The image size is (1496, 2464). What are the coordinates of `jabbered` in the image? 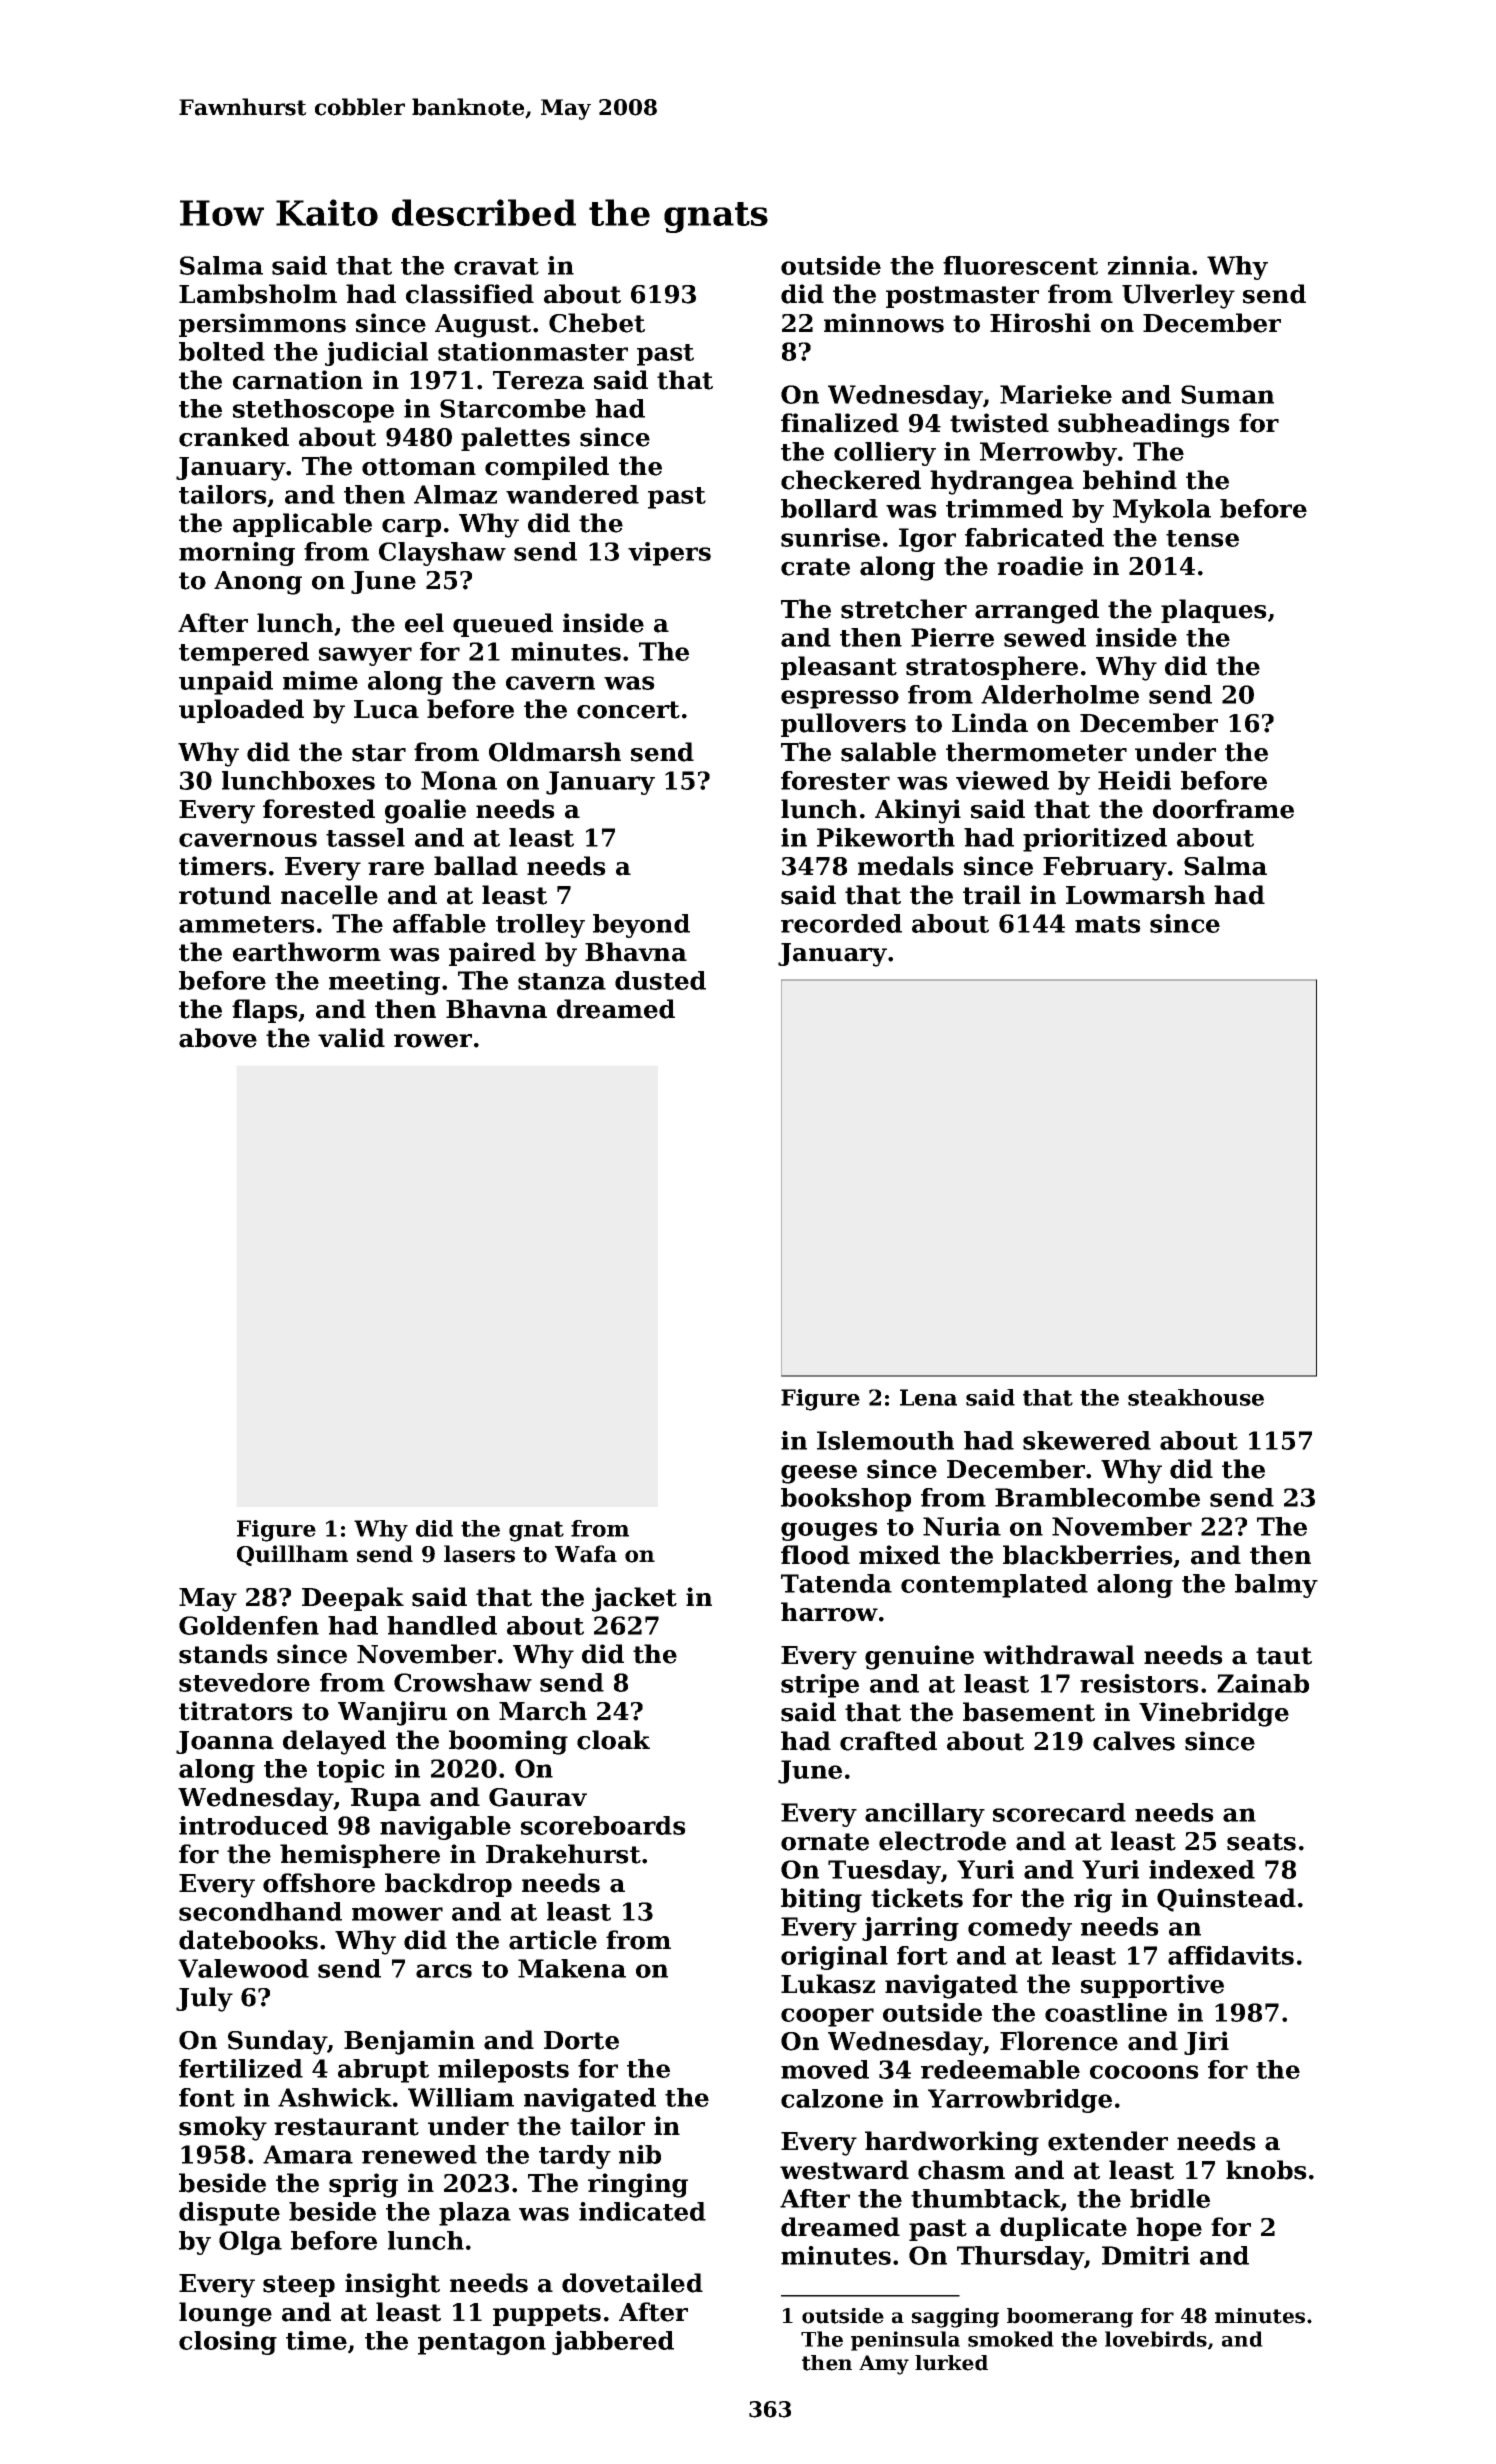 It's located at (613, 2343).
